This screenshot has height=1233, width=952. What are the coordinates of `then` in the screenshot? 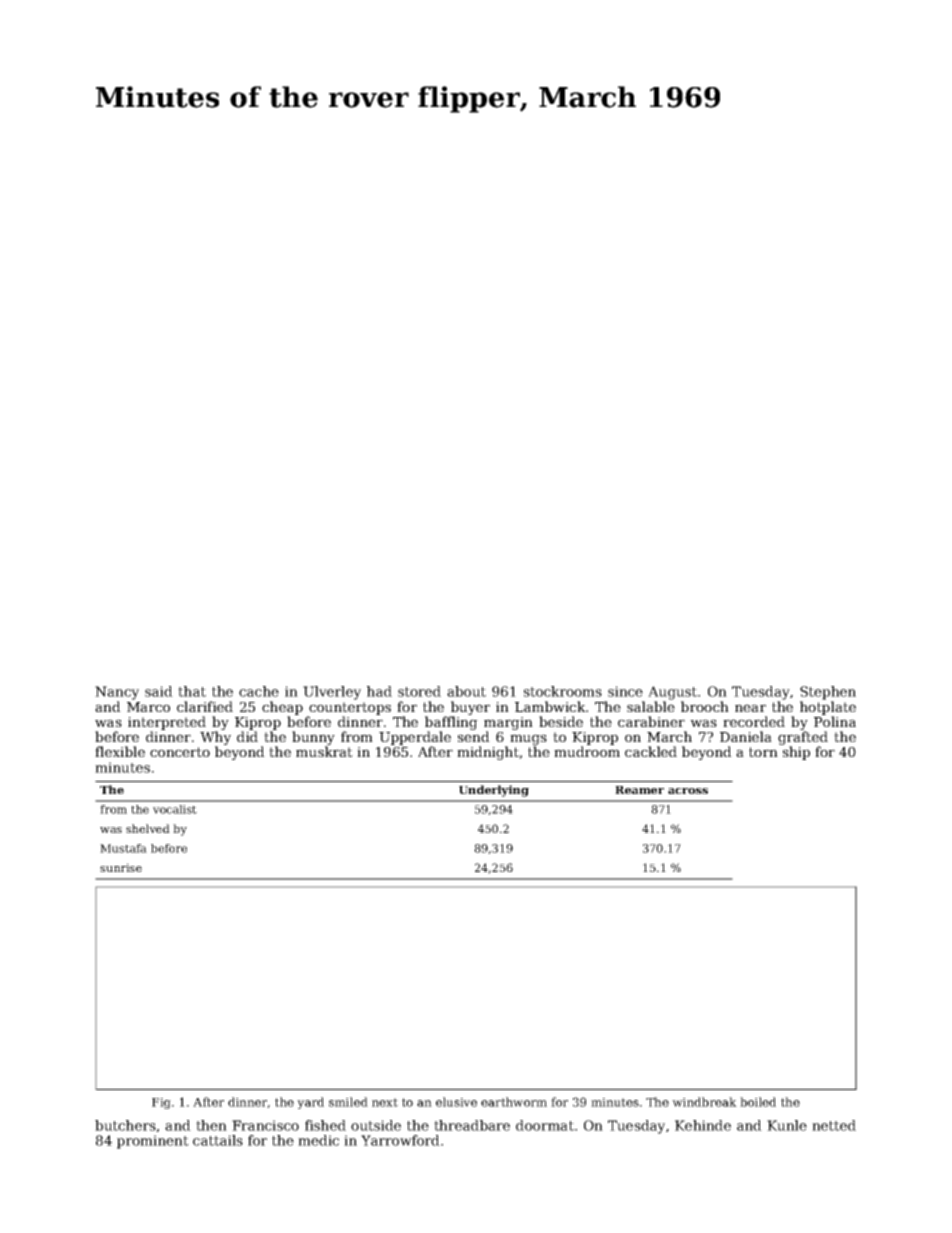 It's located at (211, 1125).
